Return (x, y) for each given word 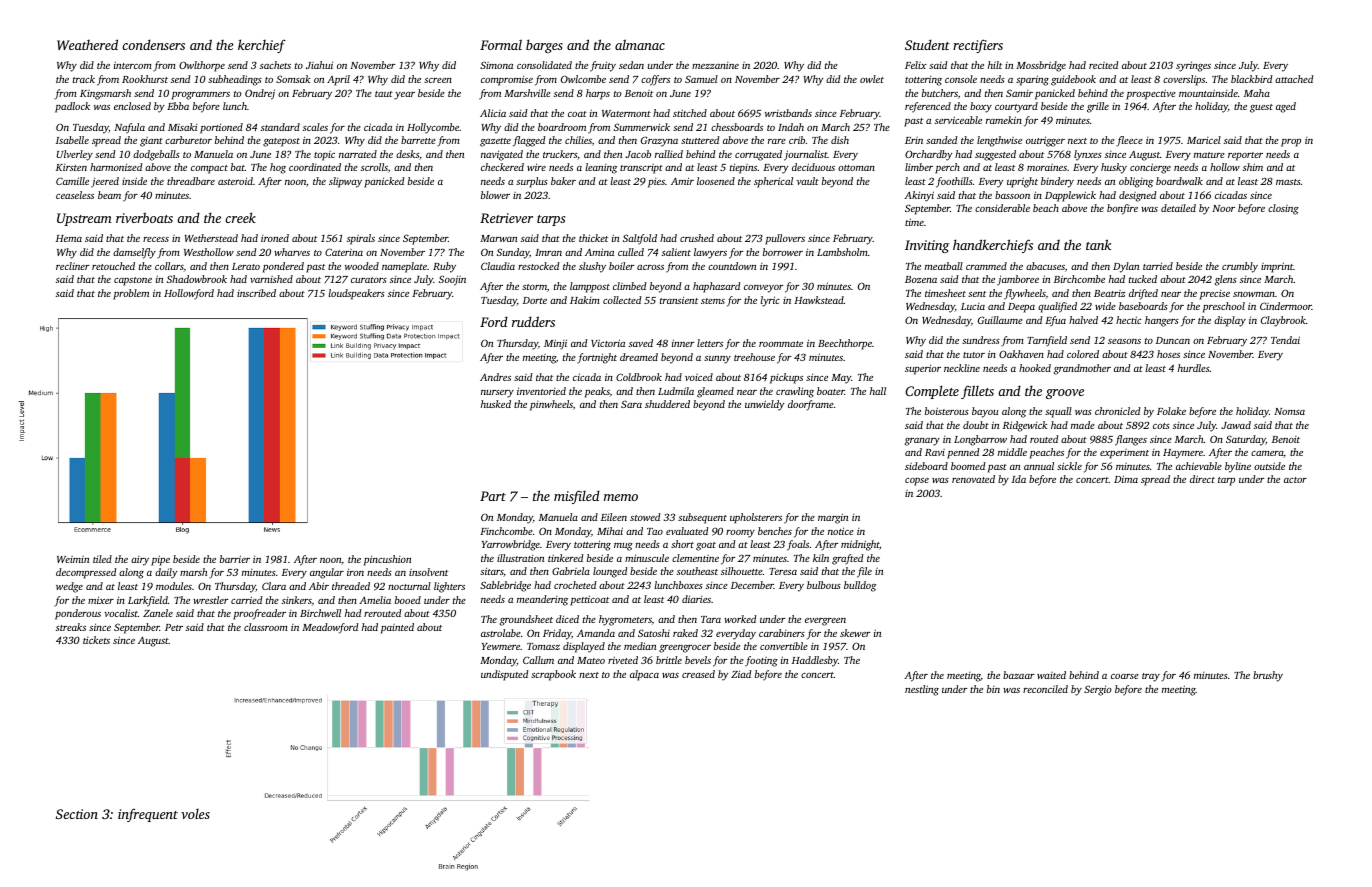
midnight (860, 545)
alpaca (644, 675)
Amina (599, 252)
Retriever (506, 218)
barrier (235, 559)
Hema (69, 238)
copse (917, 482)
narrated (358, 154)
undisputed (505, 675)
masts (1288, 182)
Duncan (1173, 340)
